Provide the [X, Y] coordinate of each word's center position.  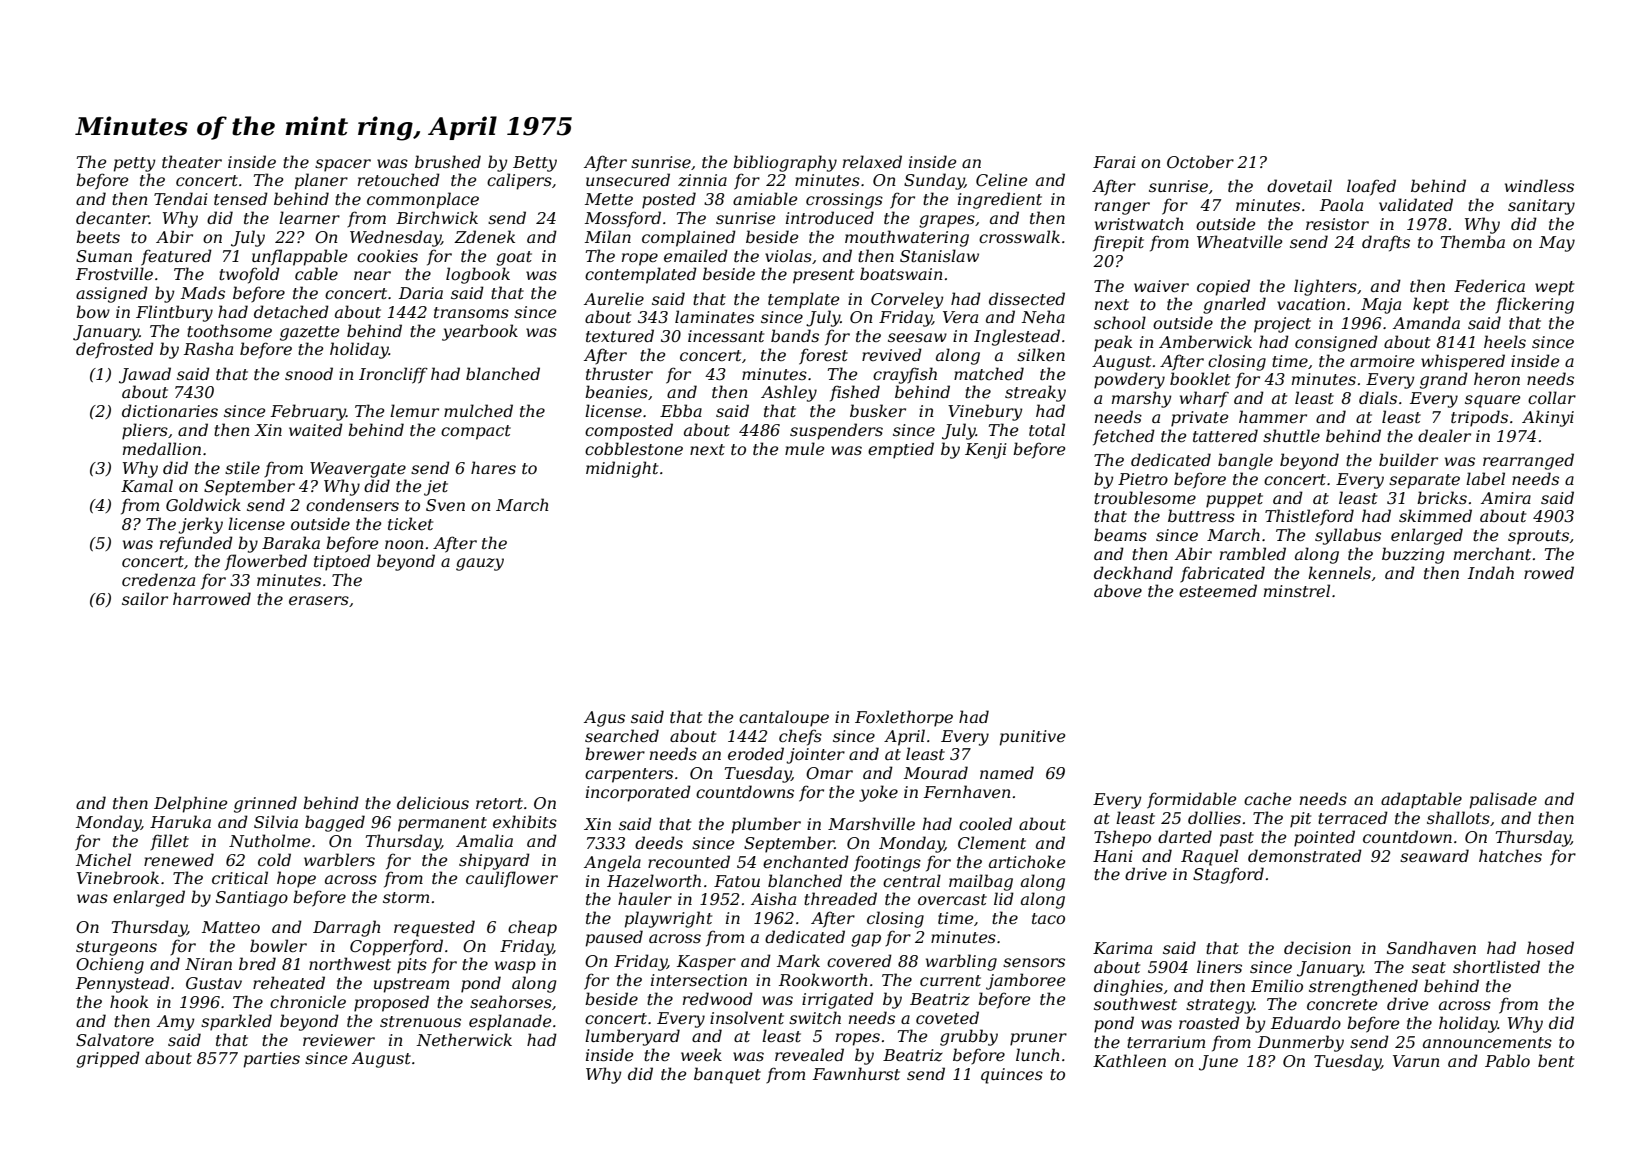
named [1007, 772]
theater [192, 161]
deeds [659, 842]
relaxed [872, 161]
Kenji [986, 451]
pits [412, 966]
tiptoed [342, 562]
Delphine [191, 804]
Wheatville [1240, 241]
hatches [1510, 855]
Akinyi [1548, 418]
